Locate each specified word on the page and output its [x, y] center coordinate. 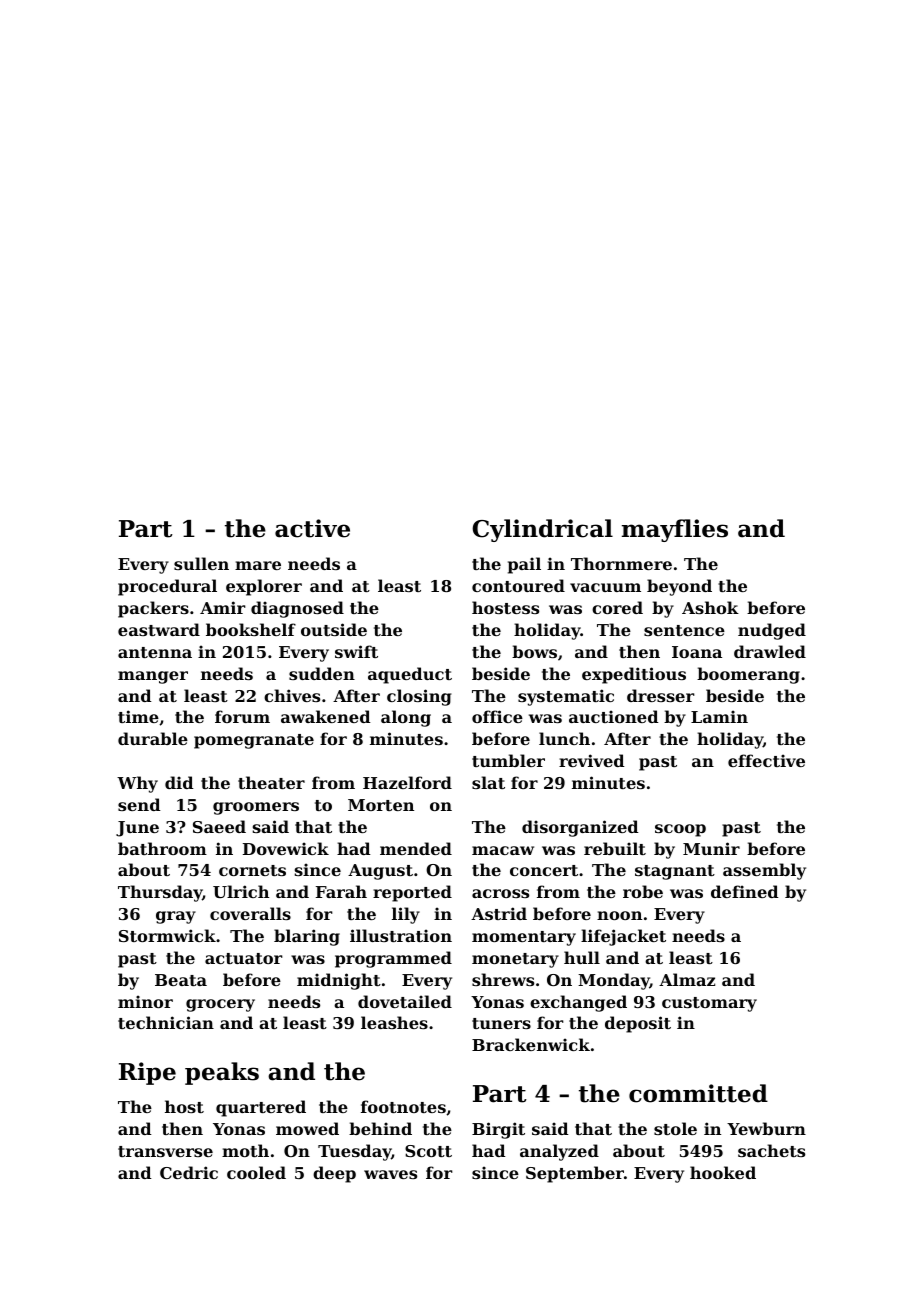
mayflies [675, 530]
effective [766, 760]
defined [745, 891]
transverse [165, 1151]
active [312, 528]
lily [406, 915]
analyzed [559, 1152]
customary [709, 1004]
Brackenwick [531, 1044]
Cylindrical [542, 530]
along [406, 718]
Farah [341, 891]
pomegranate [254, 741]
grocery [220, 1005]
